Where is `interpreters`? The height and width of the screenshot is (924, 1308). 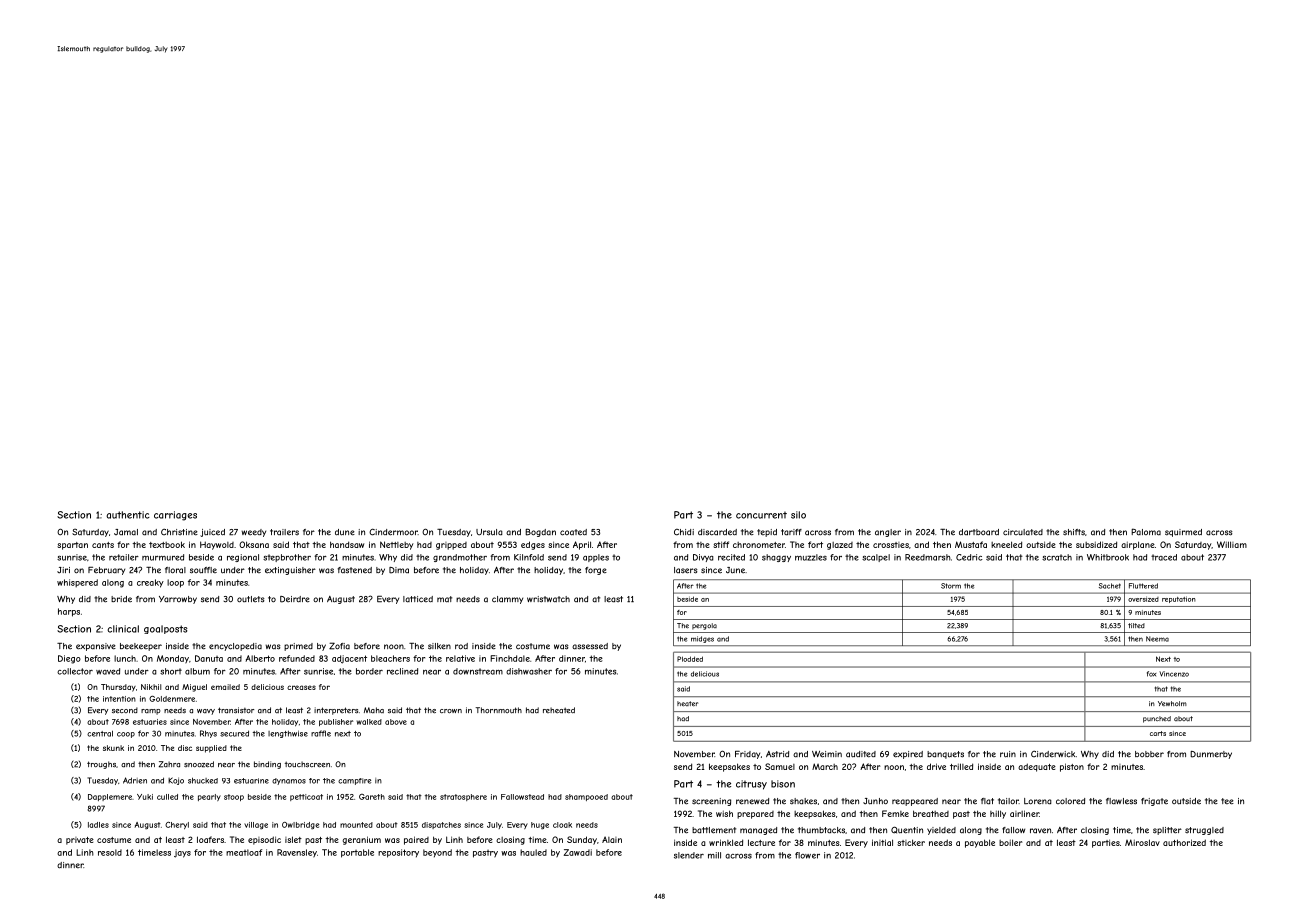
interpreters is located at coordinates (336, 711).
